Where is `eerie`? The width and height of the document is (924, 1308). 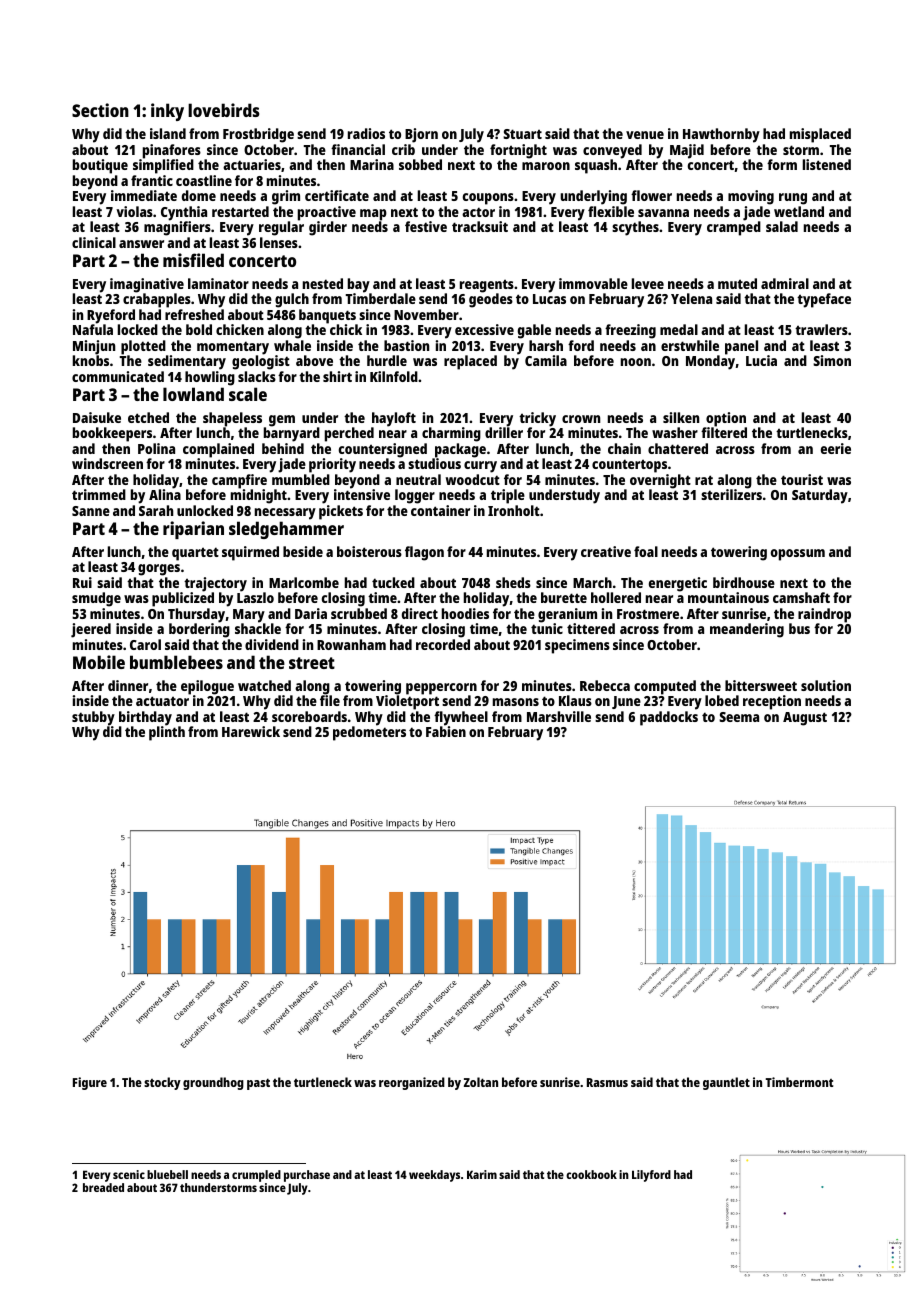
eerie is located at coordinates (836, 448).
